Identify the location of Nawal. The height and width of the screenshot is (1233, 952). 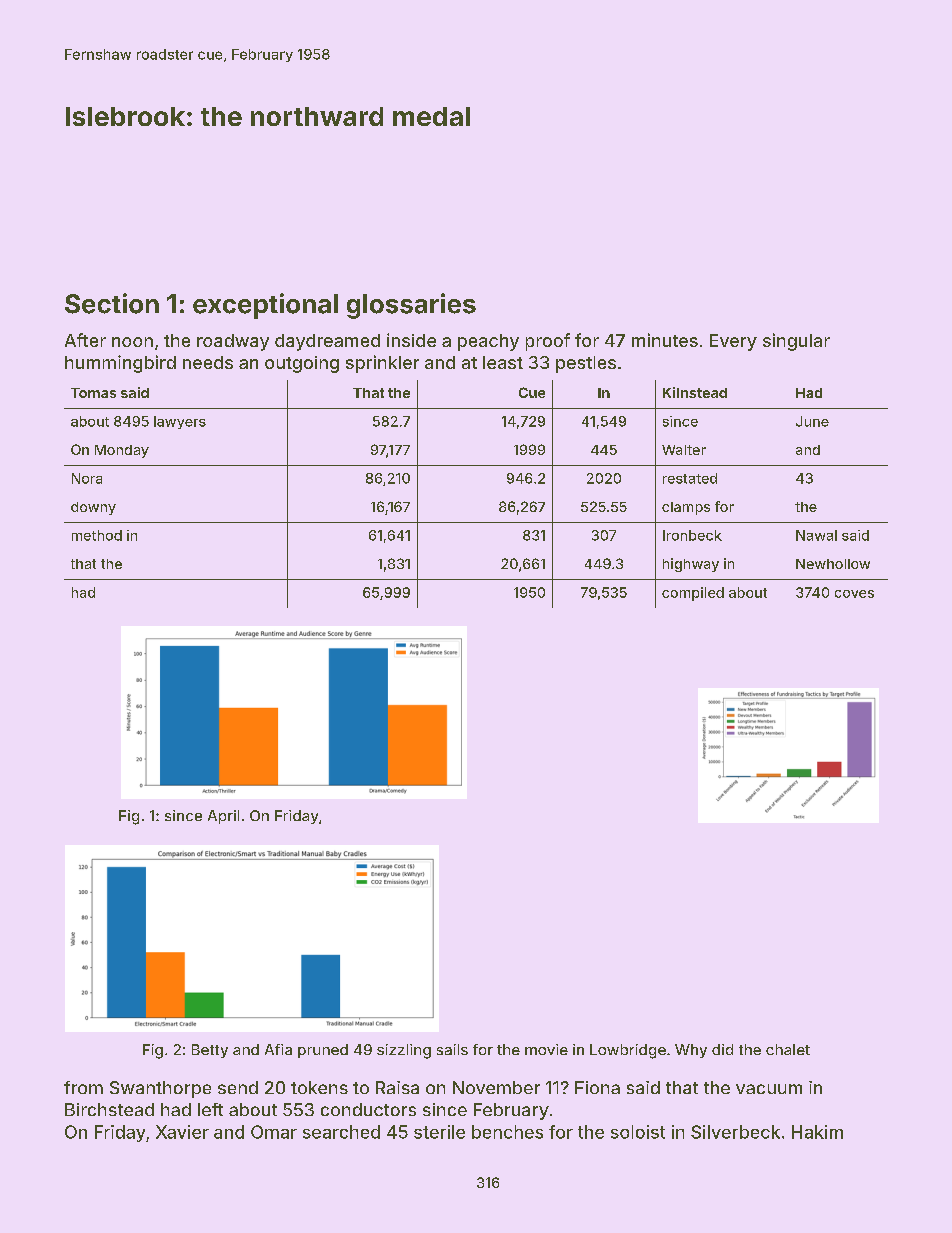
(816, 535).
